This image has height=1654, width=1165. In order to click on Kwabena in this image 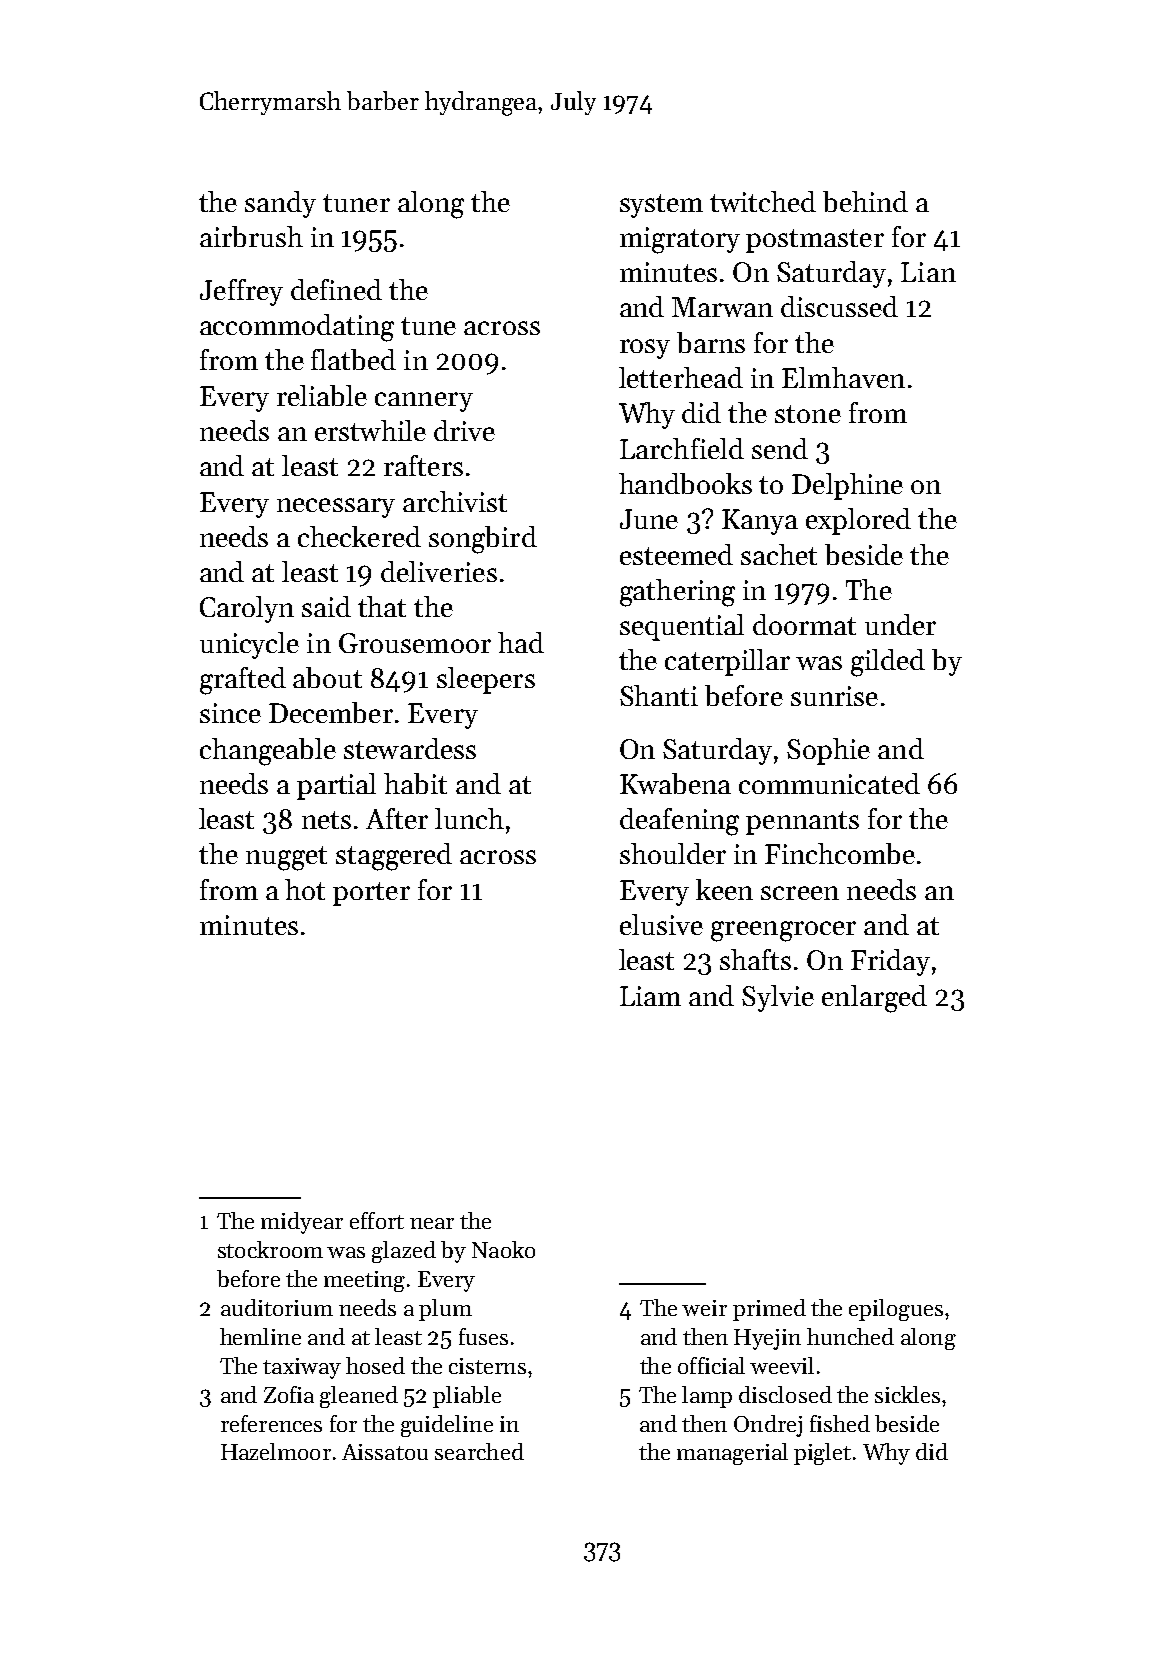, I will do `click(675, 783)`.
